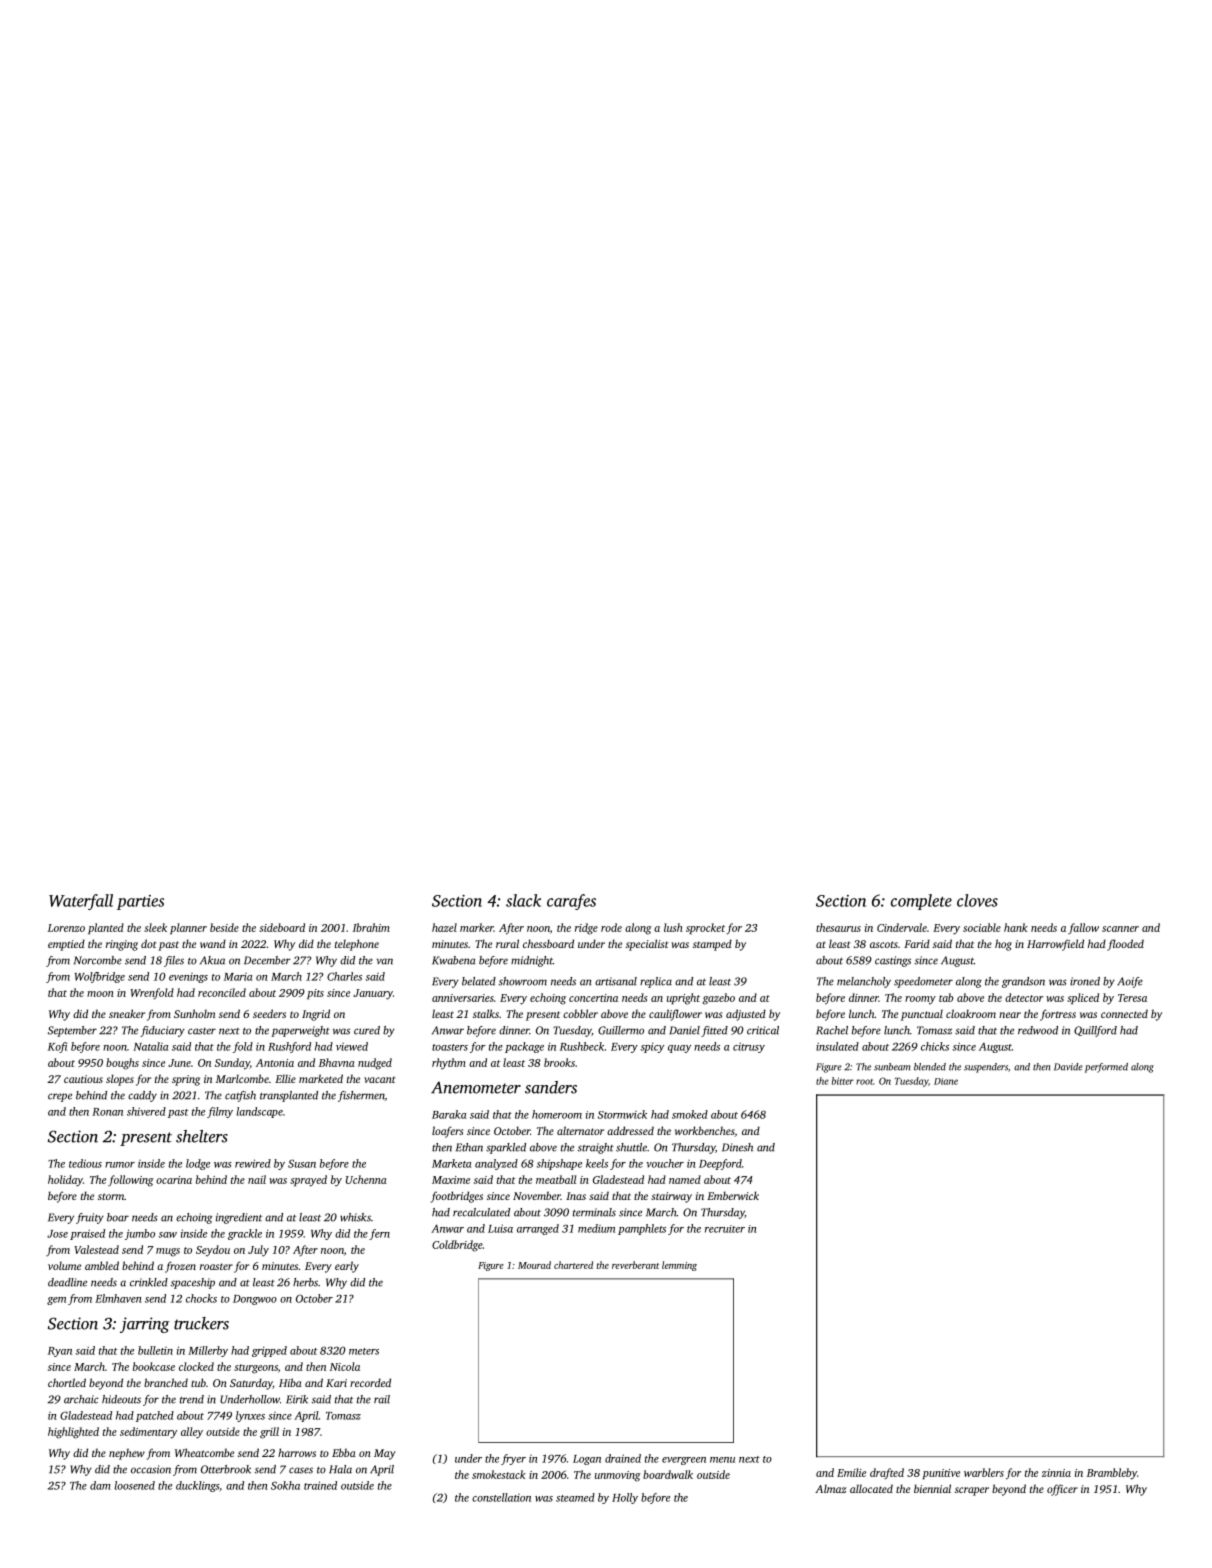  I want to click on parties, so click(140, 902).
